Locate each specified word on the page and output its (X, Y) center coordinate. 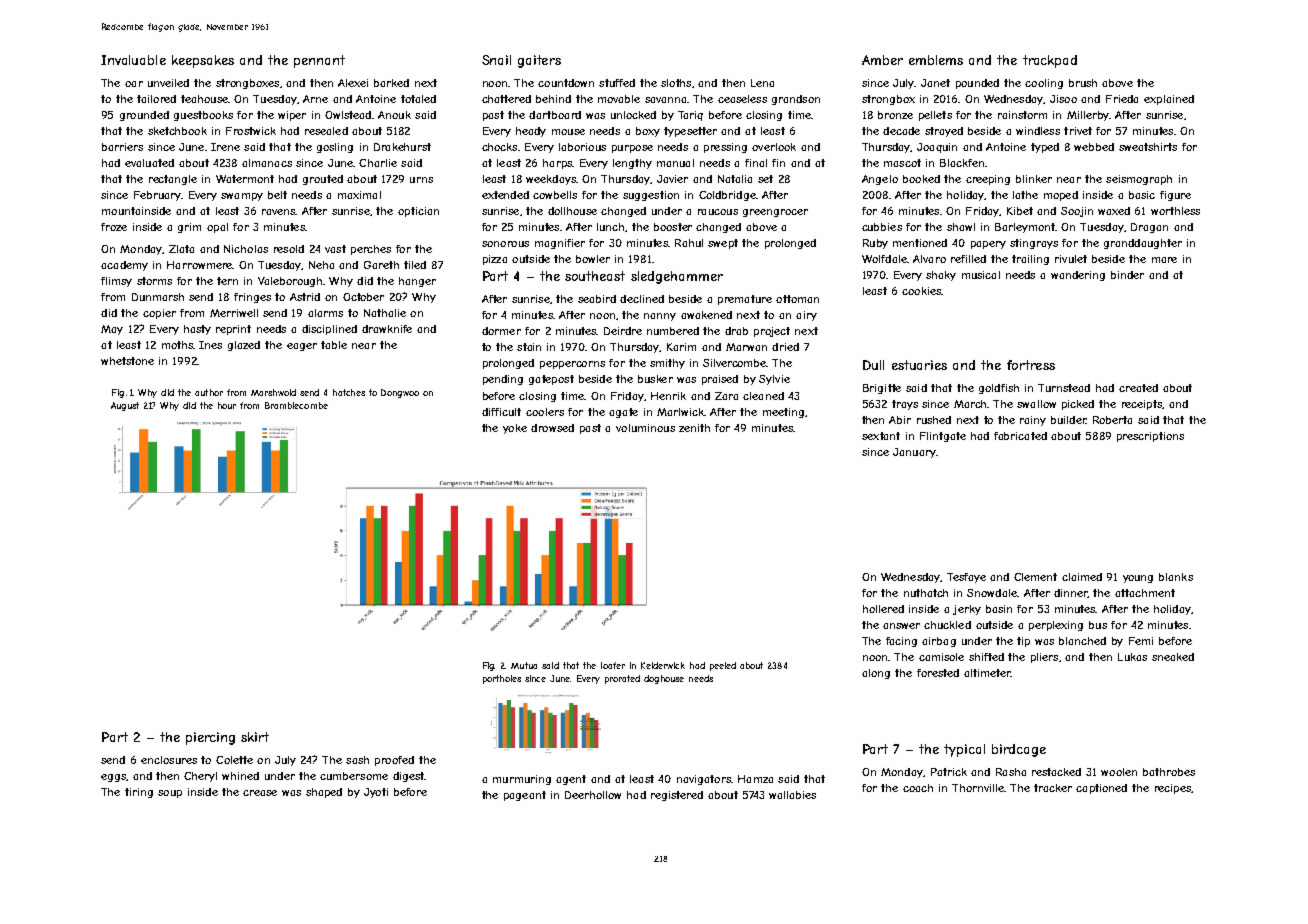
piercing (210, 738)
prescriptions (1150, 437)
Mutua (524, 665)
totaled (418, 99)
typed (1045, 148)
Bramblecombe (296, 405)
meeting (783, 413)
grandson (796, 100)
